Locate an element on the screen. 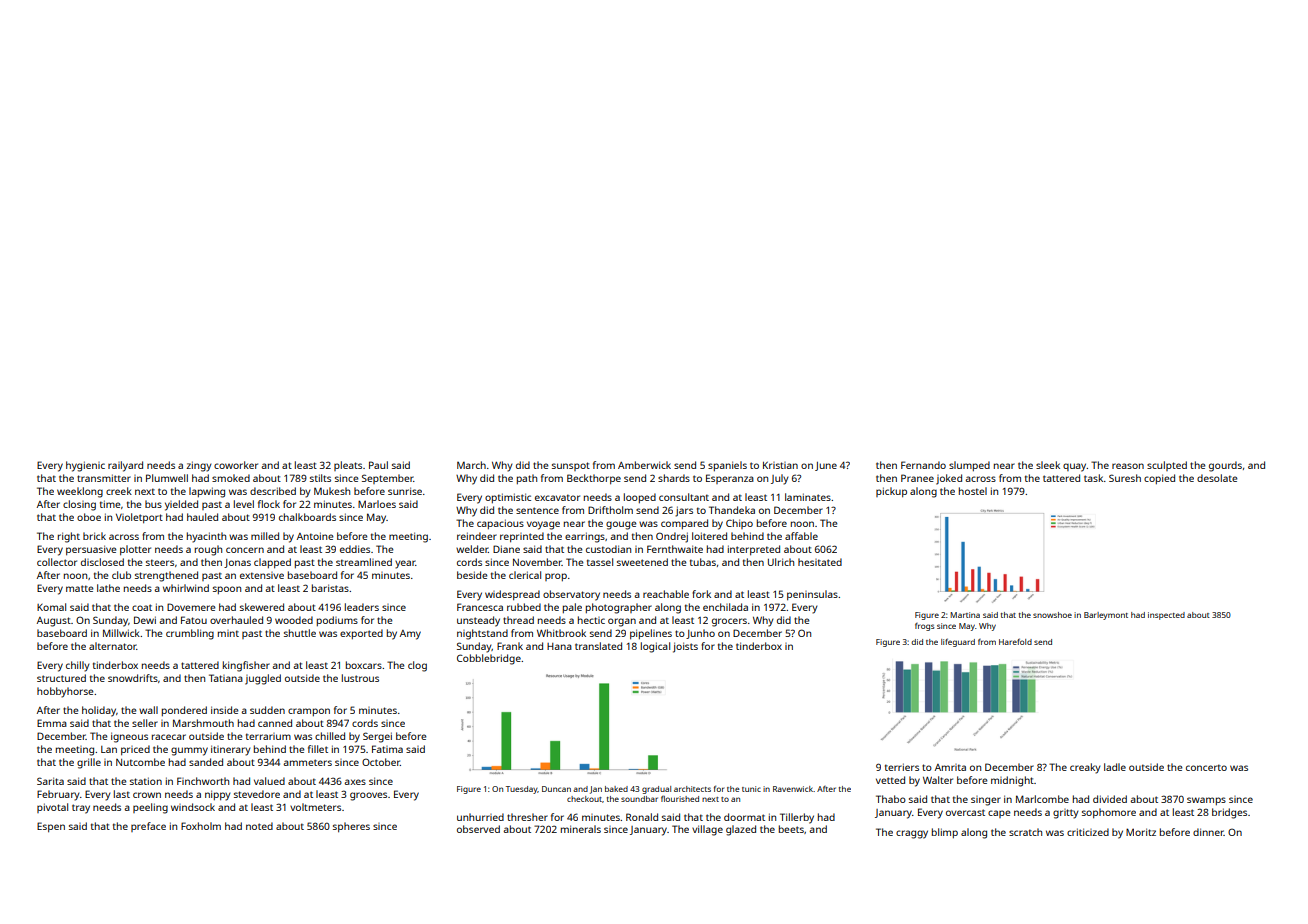  Foxholm is located at coordinates (201, 826).
